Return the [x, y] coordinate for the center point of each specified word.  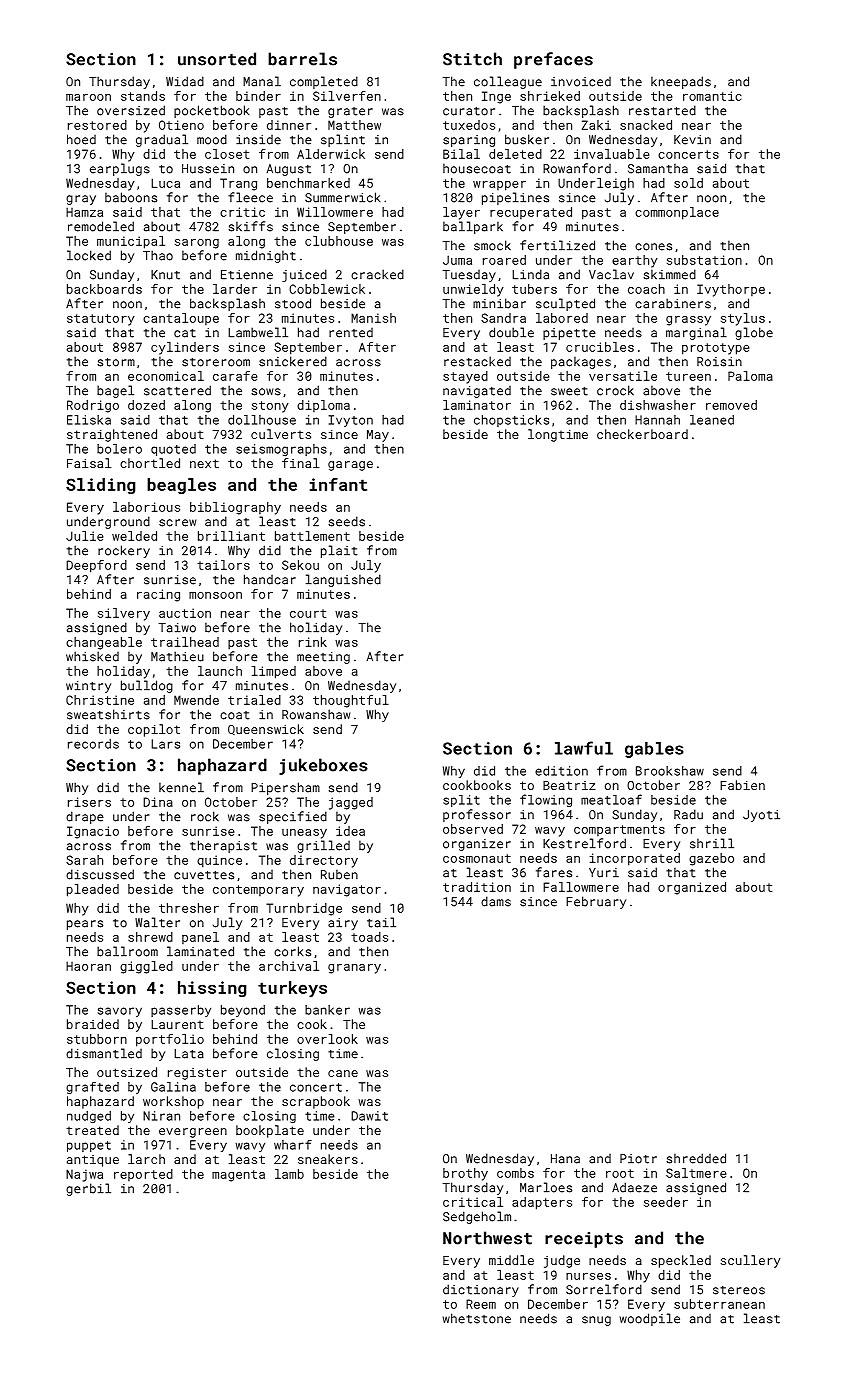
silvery [124, 614]
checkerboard [642, 434]
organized [692, 888]
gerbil [88, 1189]
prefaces [553, 60]
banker [327, 1010]
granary [354, 969]
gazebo [711, 859]
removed [731, 405]
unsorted [217, 59]
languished [343, 580]
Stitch [472, 59]
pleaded [93, 890]
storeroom [216, 362]
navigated [477, 392]
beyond [243, 1011]
